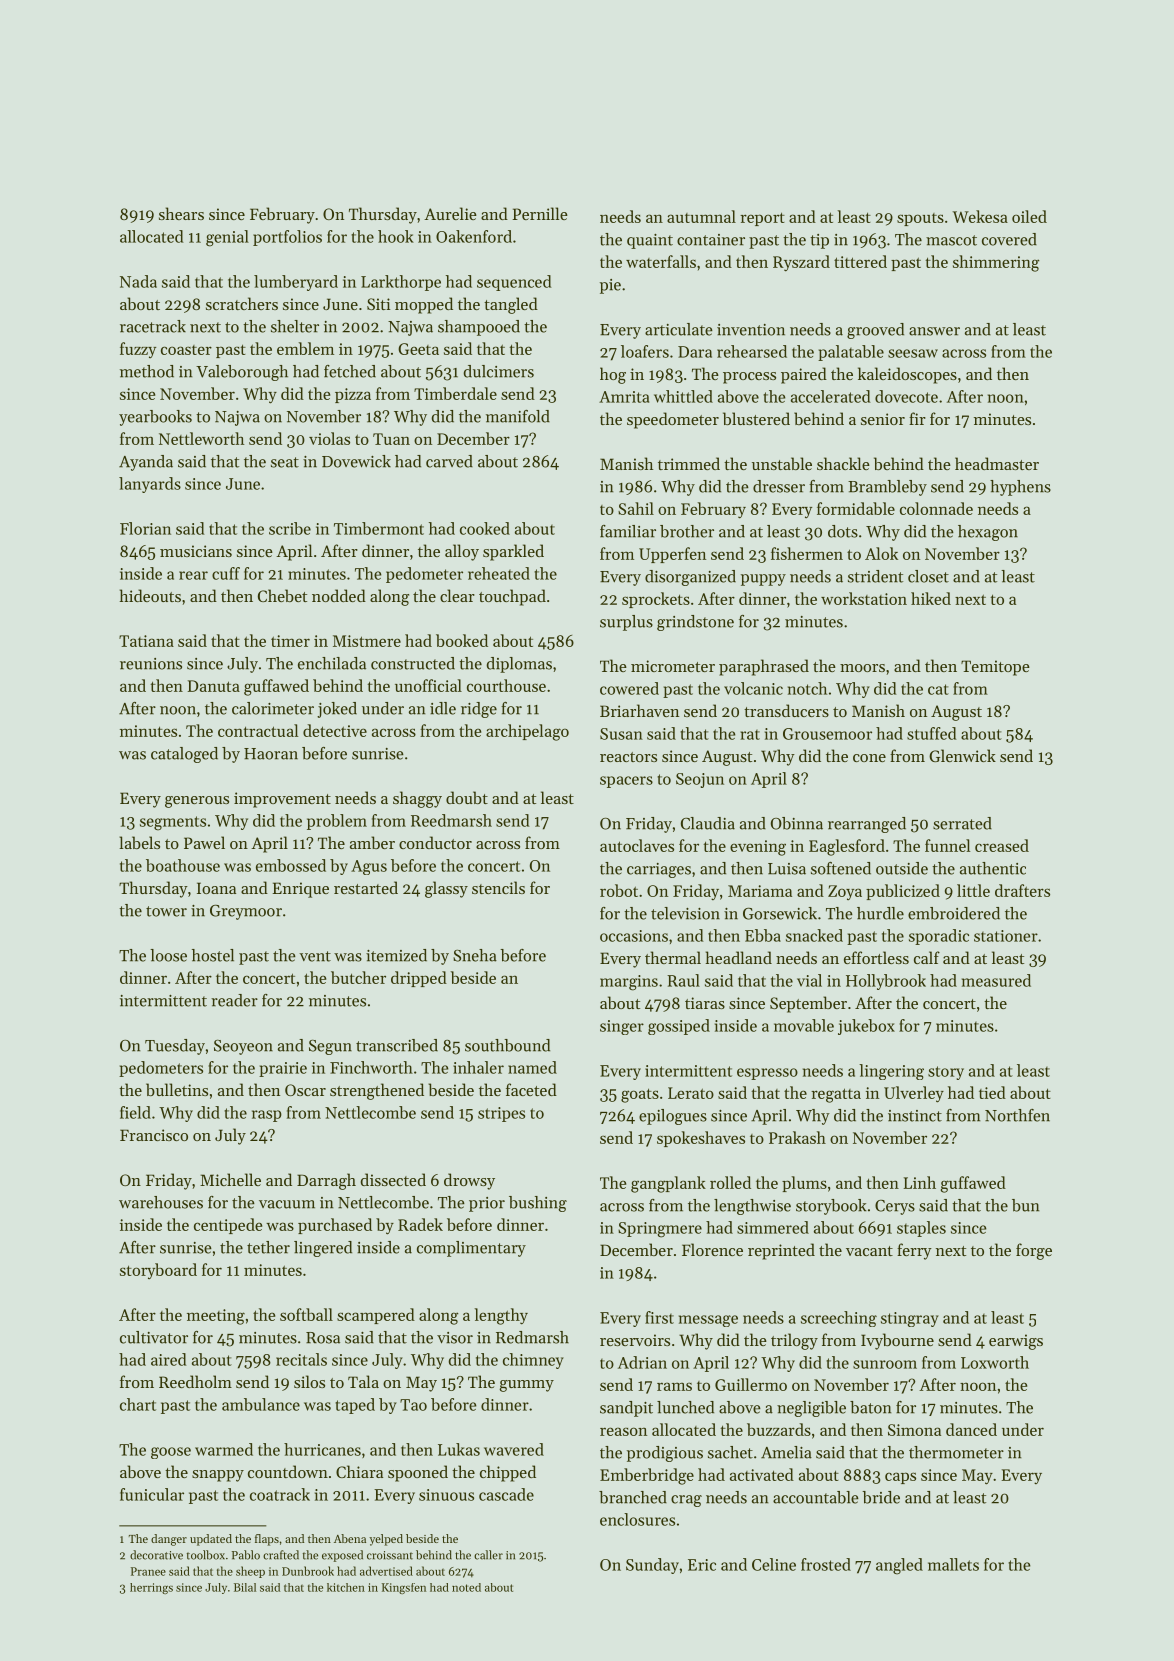  Describe the element at coordinates (301, 890) in the page. I see `Enrique` at that location.
